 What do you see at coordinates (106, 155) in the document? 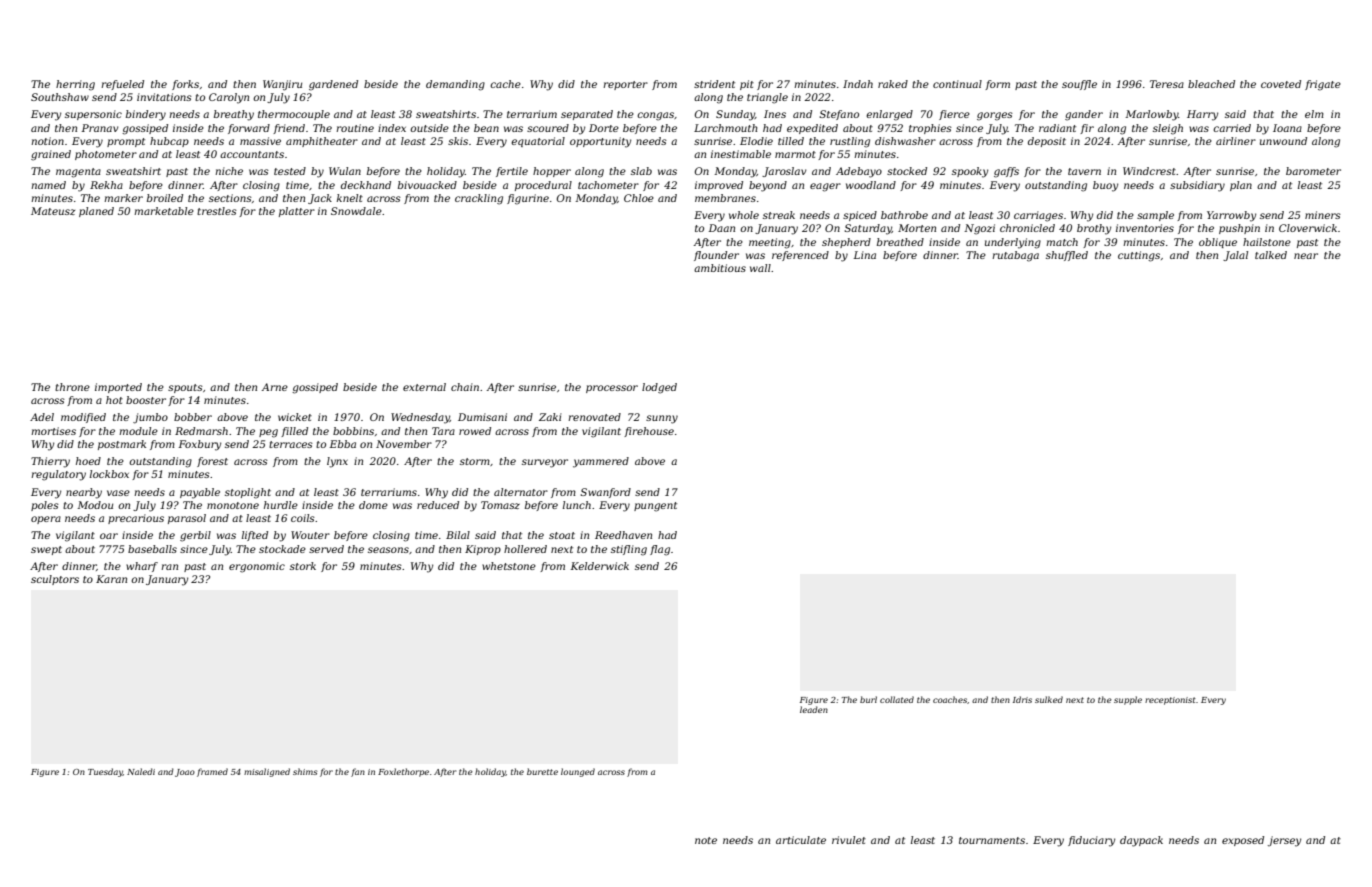
I see `photometer` at bounding box center [106, 155].
